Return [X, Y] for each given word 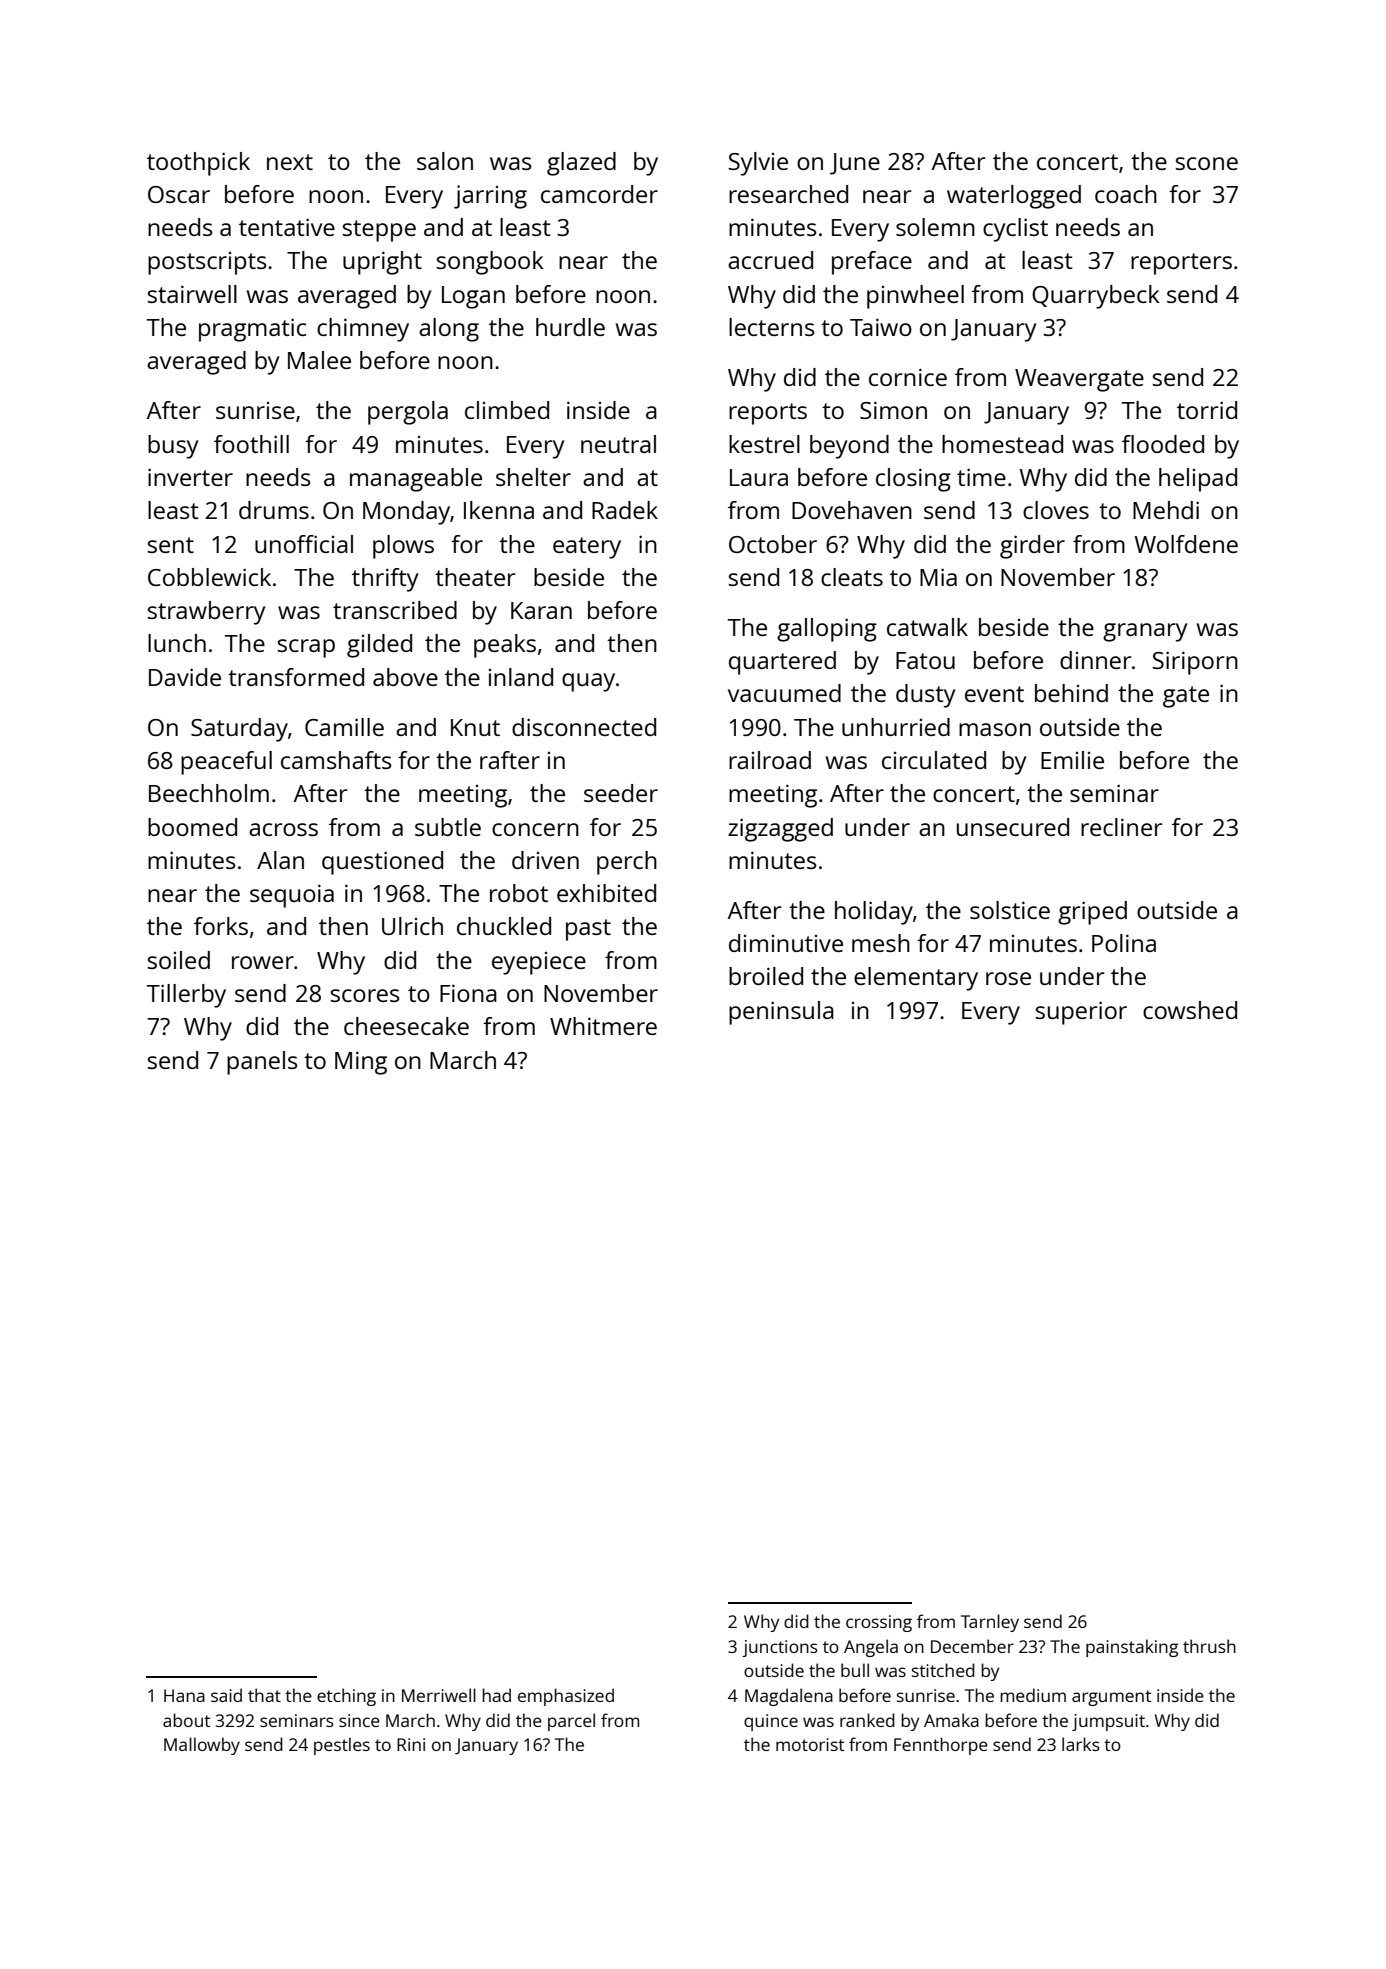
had [496, 1695]
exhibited [606, 893]
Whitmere [603, 1026]
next [290, 162]
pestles [342, 1746]
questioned [382, 863]
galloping [827, 630]
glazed [581, 164]
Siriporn [1195, 663]
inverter [190, 477]
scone [1207, 163]
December [972, 1646]
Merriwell [439, 1695]
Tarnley [990, 1623]
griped [1092, 913]
